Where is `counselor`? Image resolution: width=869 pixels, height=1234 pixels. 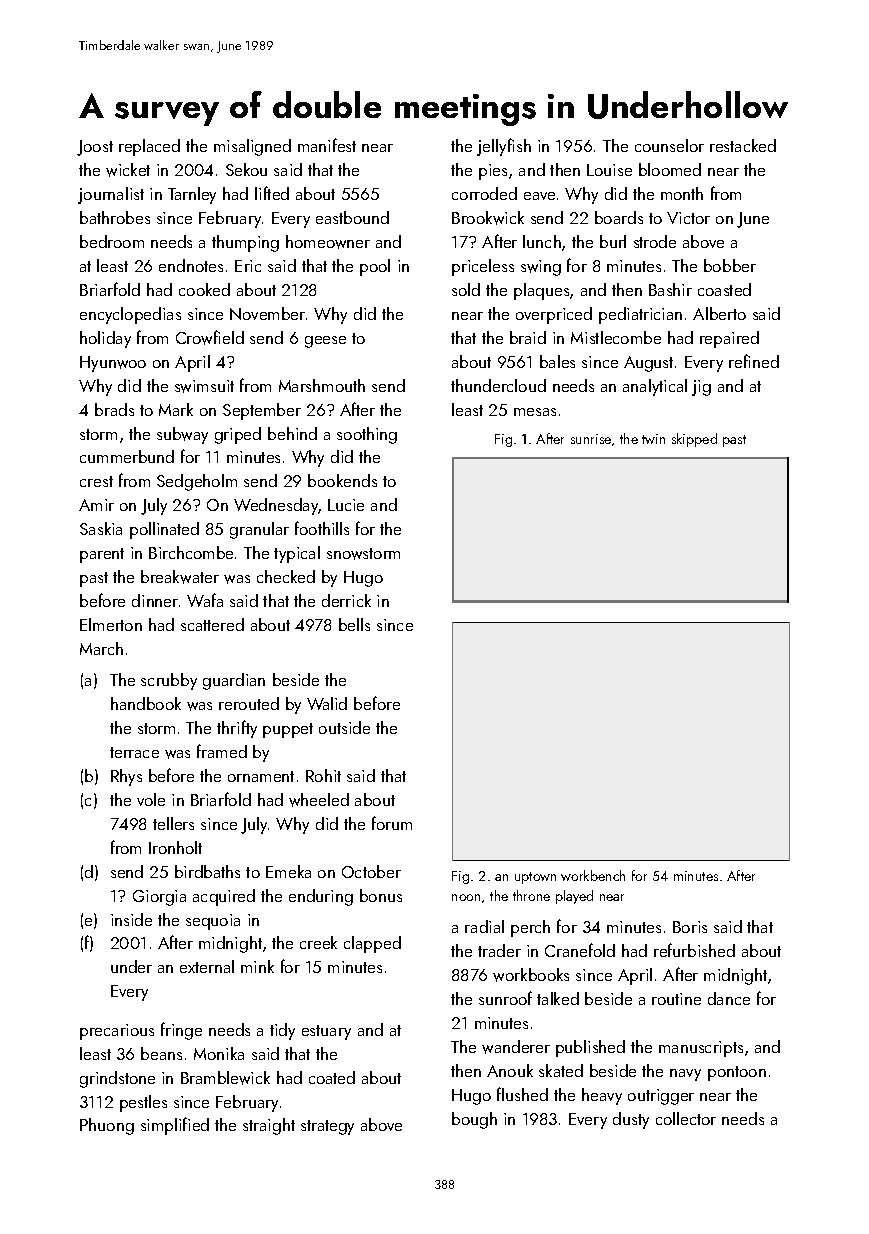
counselor is located at coordinates (669, 145).
